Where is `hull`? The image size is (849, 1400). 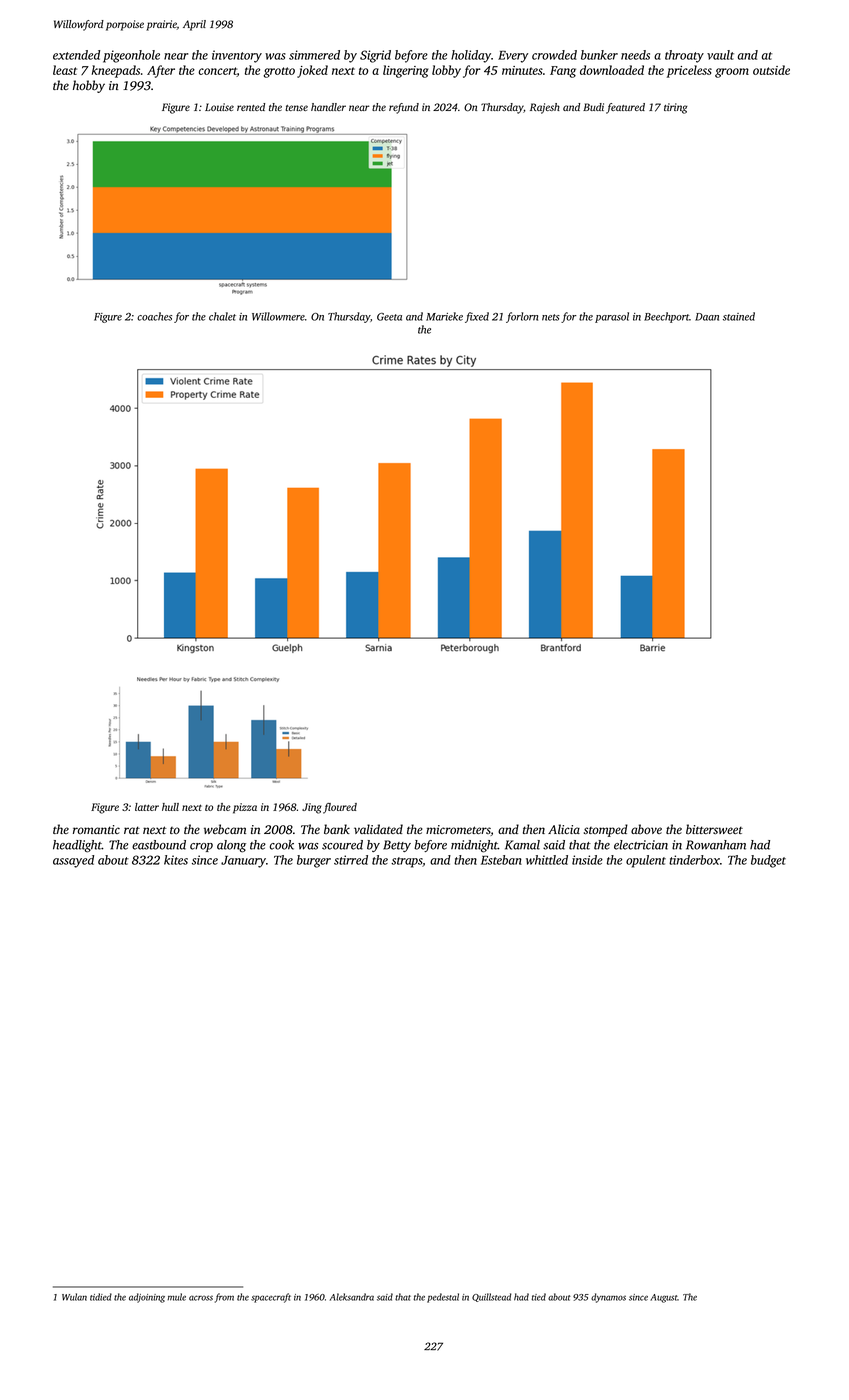 hull is located at coordinates (170, 807).
